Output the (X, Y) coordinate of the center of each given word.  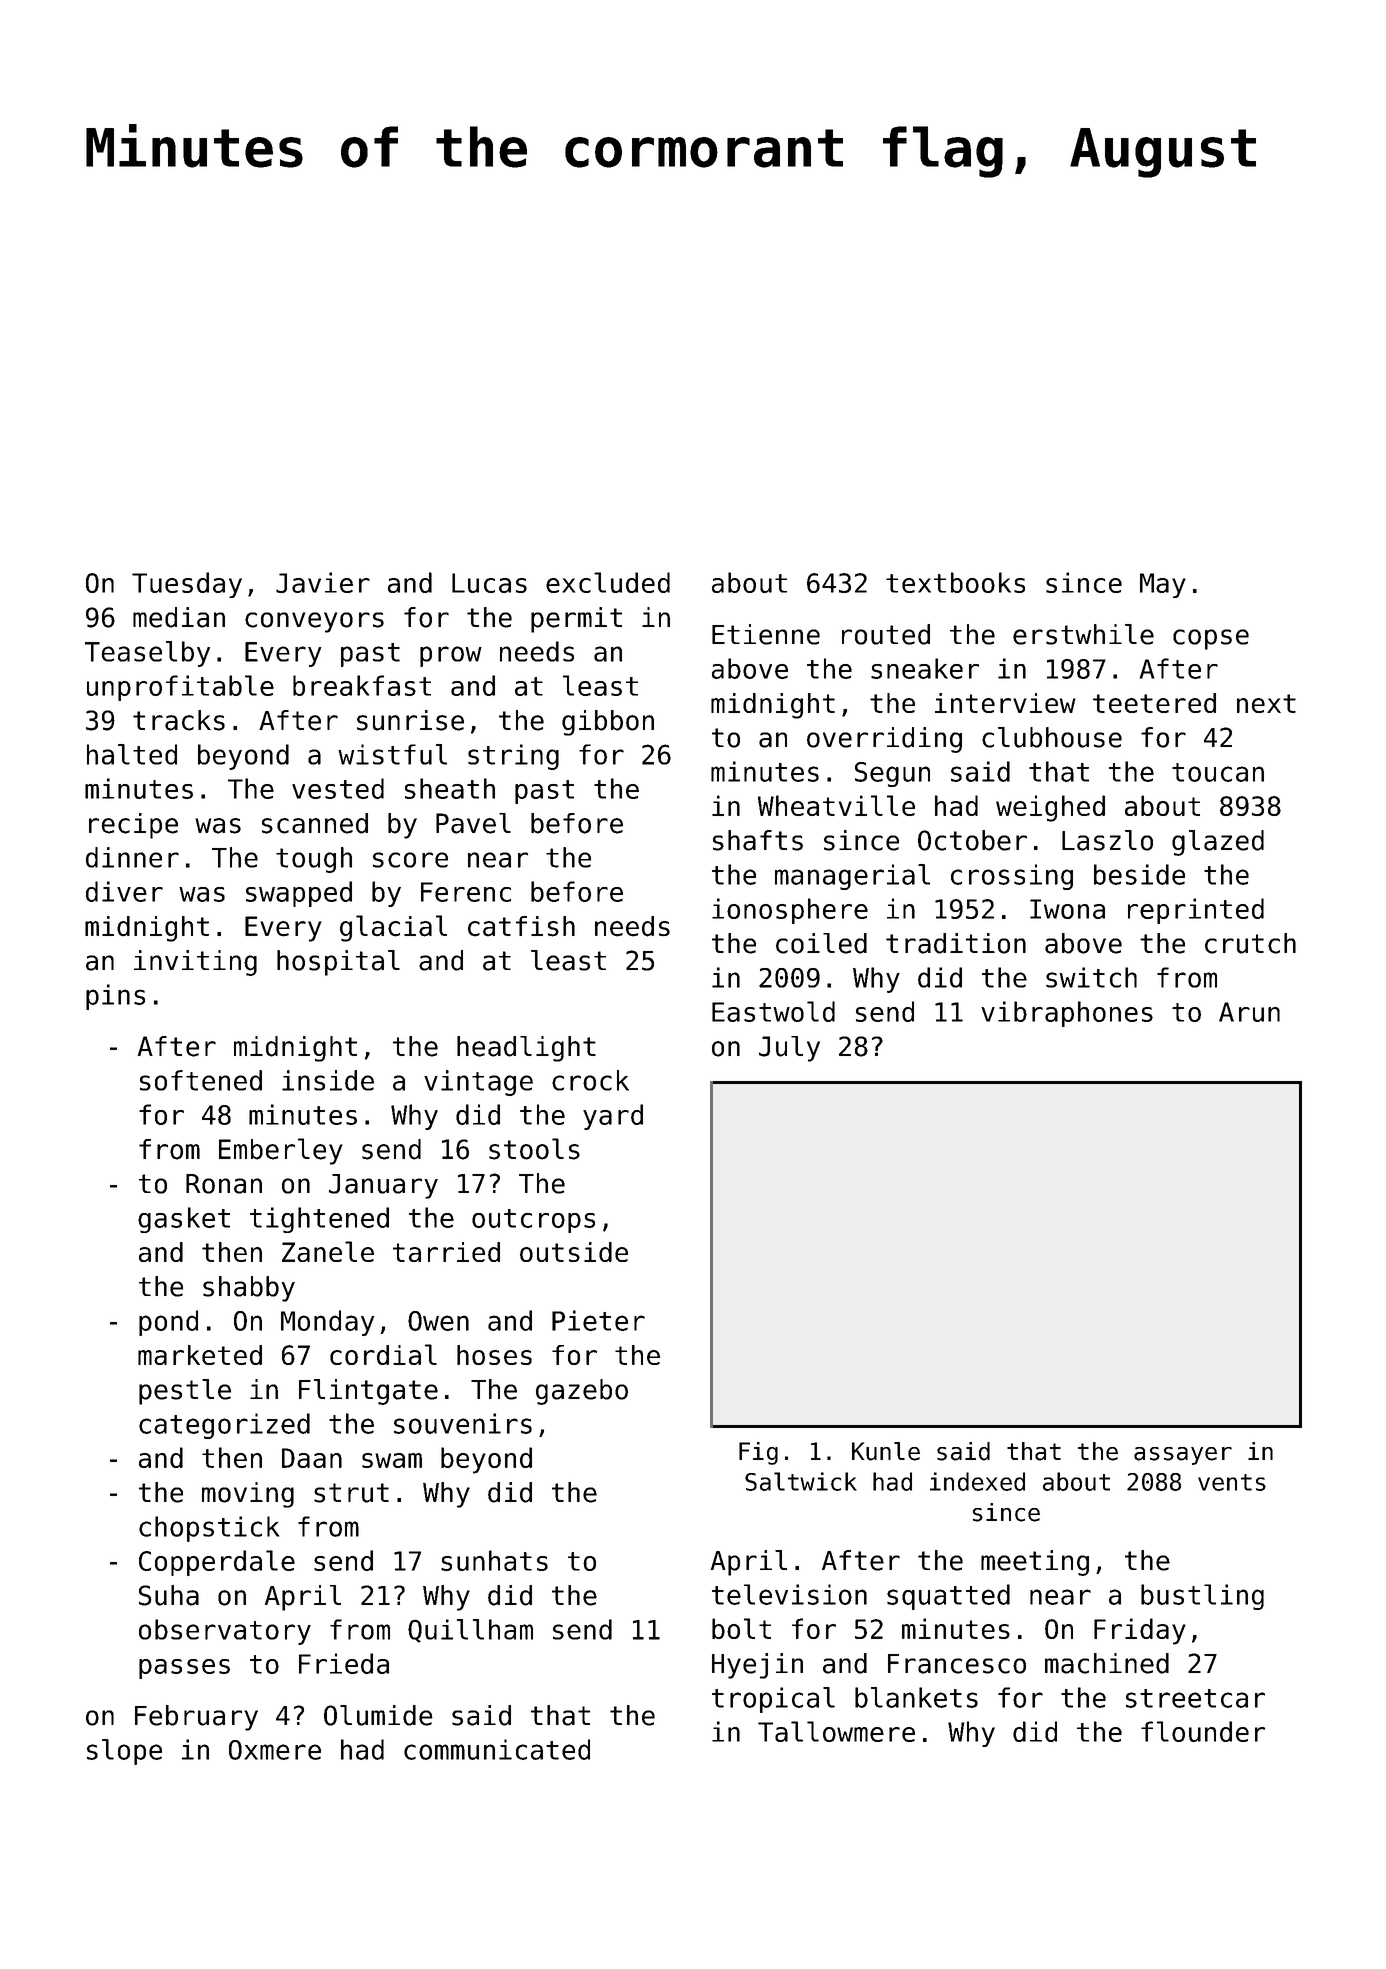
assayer (1183, 1456)
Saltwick (801, 1481)
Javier (323, 582)
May (1163, 585)
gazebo (582, 1392)
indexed (977, 1481)
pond (168, 1323)
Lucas (489, 583)
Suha (169, 1595)
